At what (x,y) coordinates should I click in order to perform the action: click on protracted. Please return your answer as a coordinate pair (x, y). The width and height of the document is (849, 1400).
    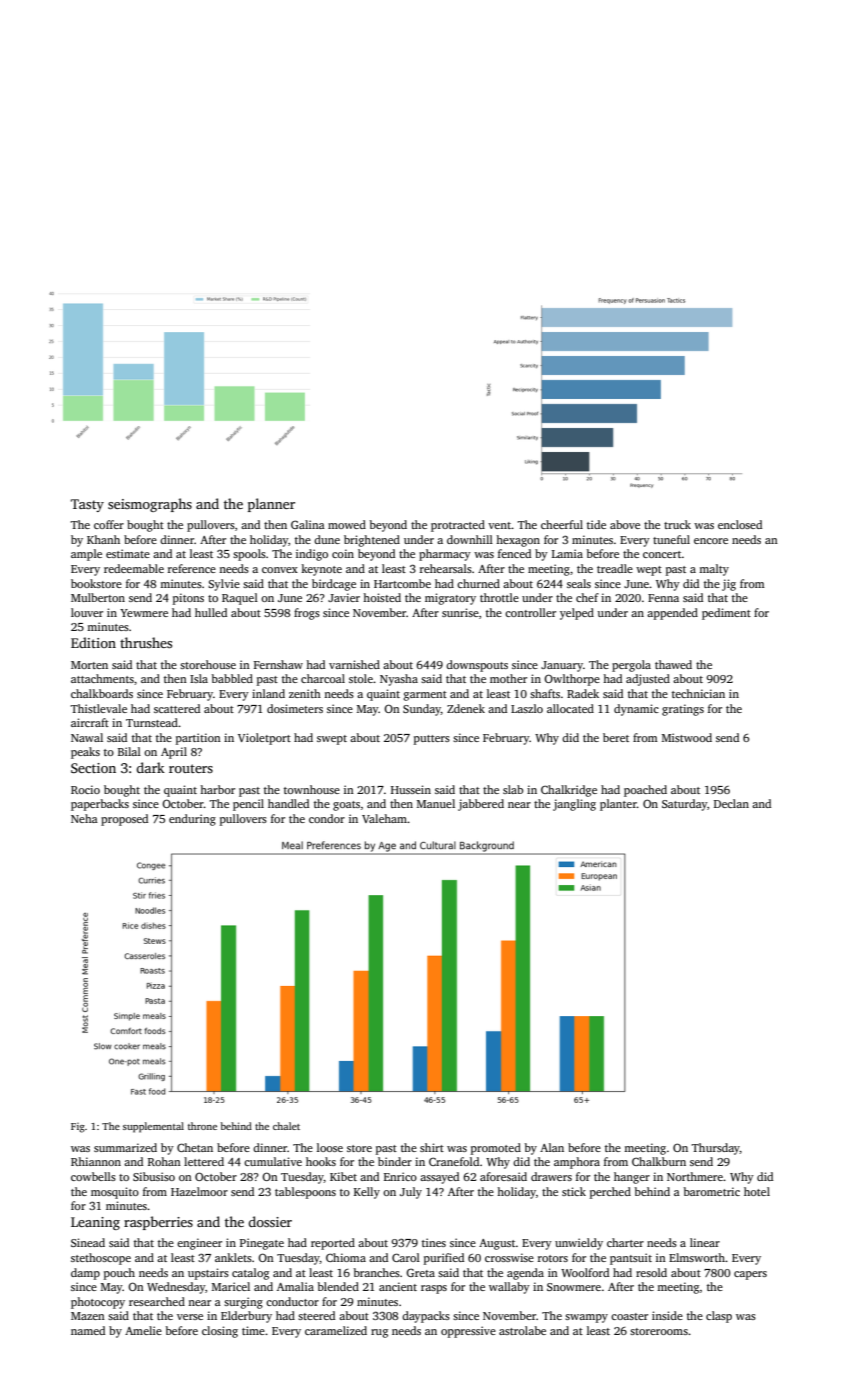
    Looking at the image, I should click on (458, 526).
